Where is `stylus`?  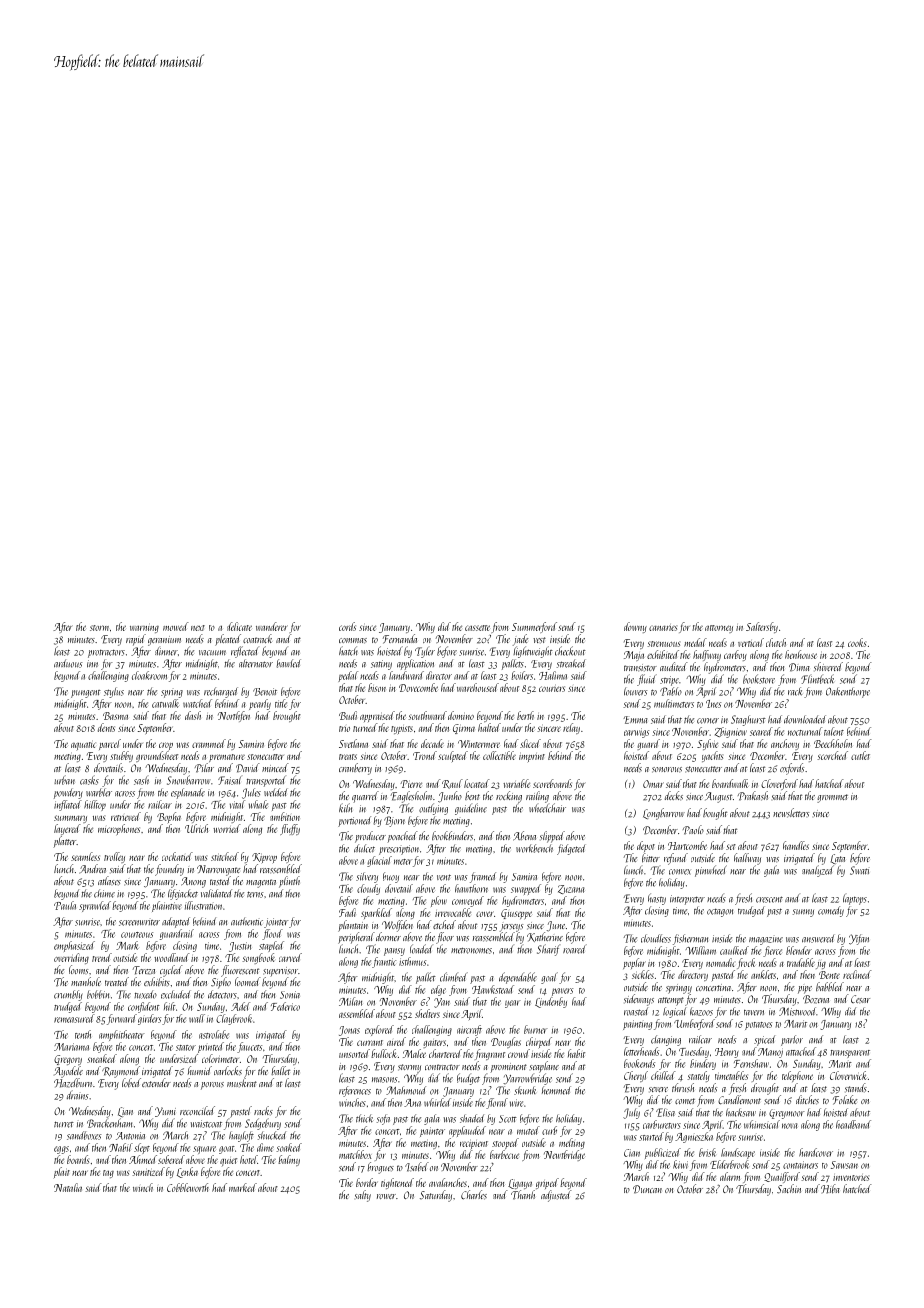 stylus is located at coordinates (114, 692).
